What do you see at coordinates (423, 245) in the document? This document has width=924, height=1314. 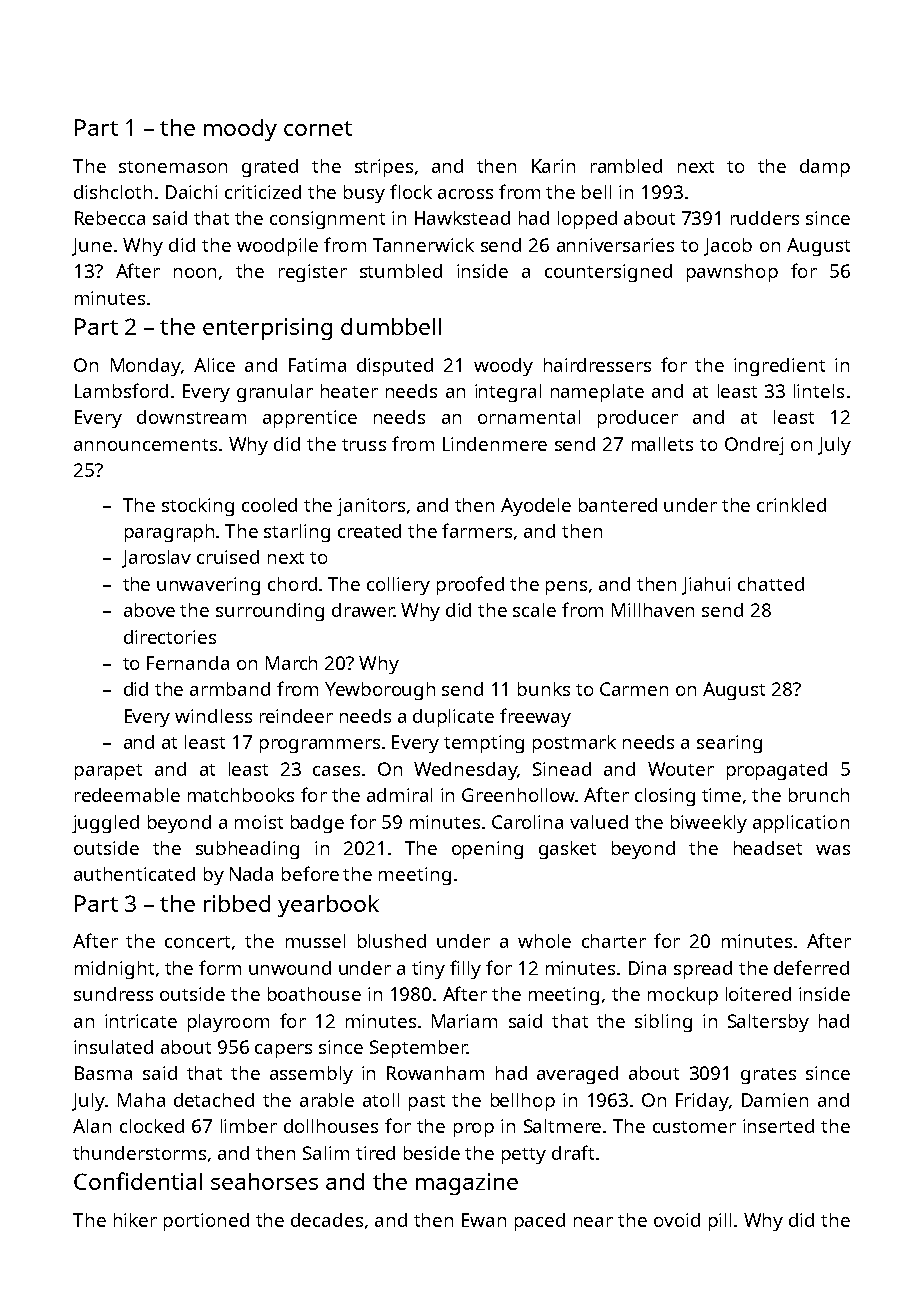 I see `Tannerwick` at bounding box center [423, 245].
